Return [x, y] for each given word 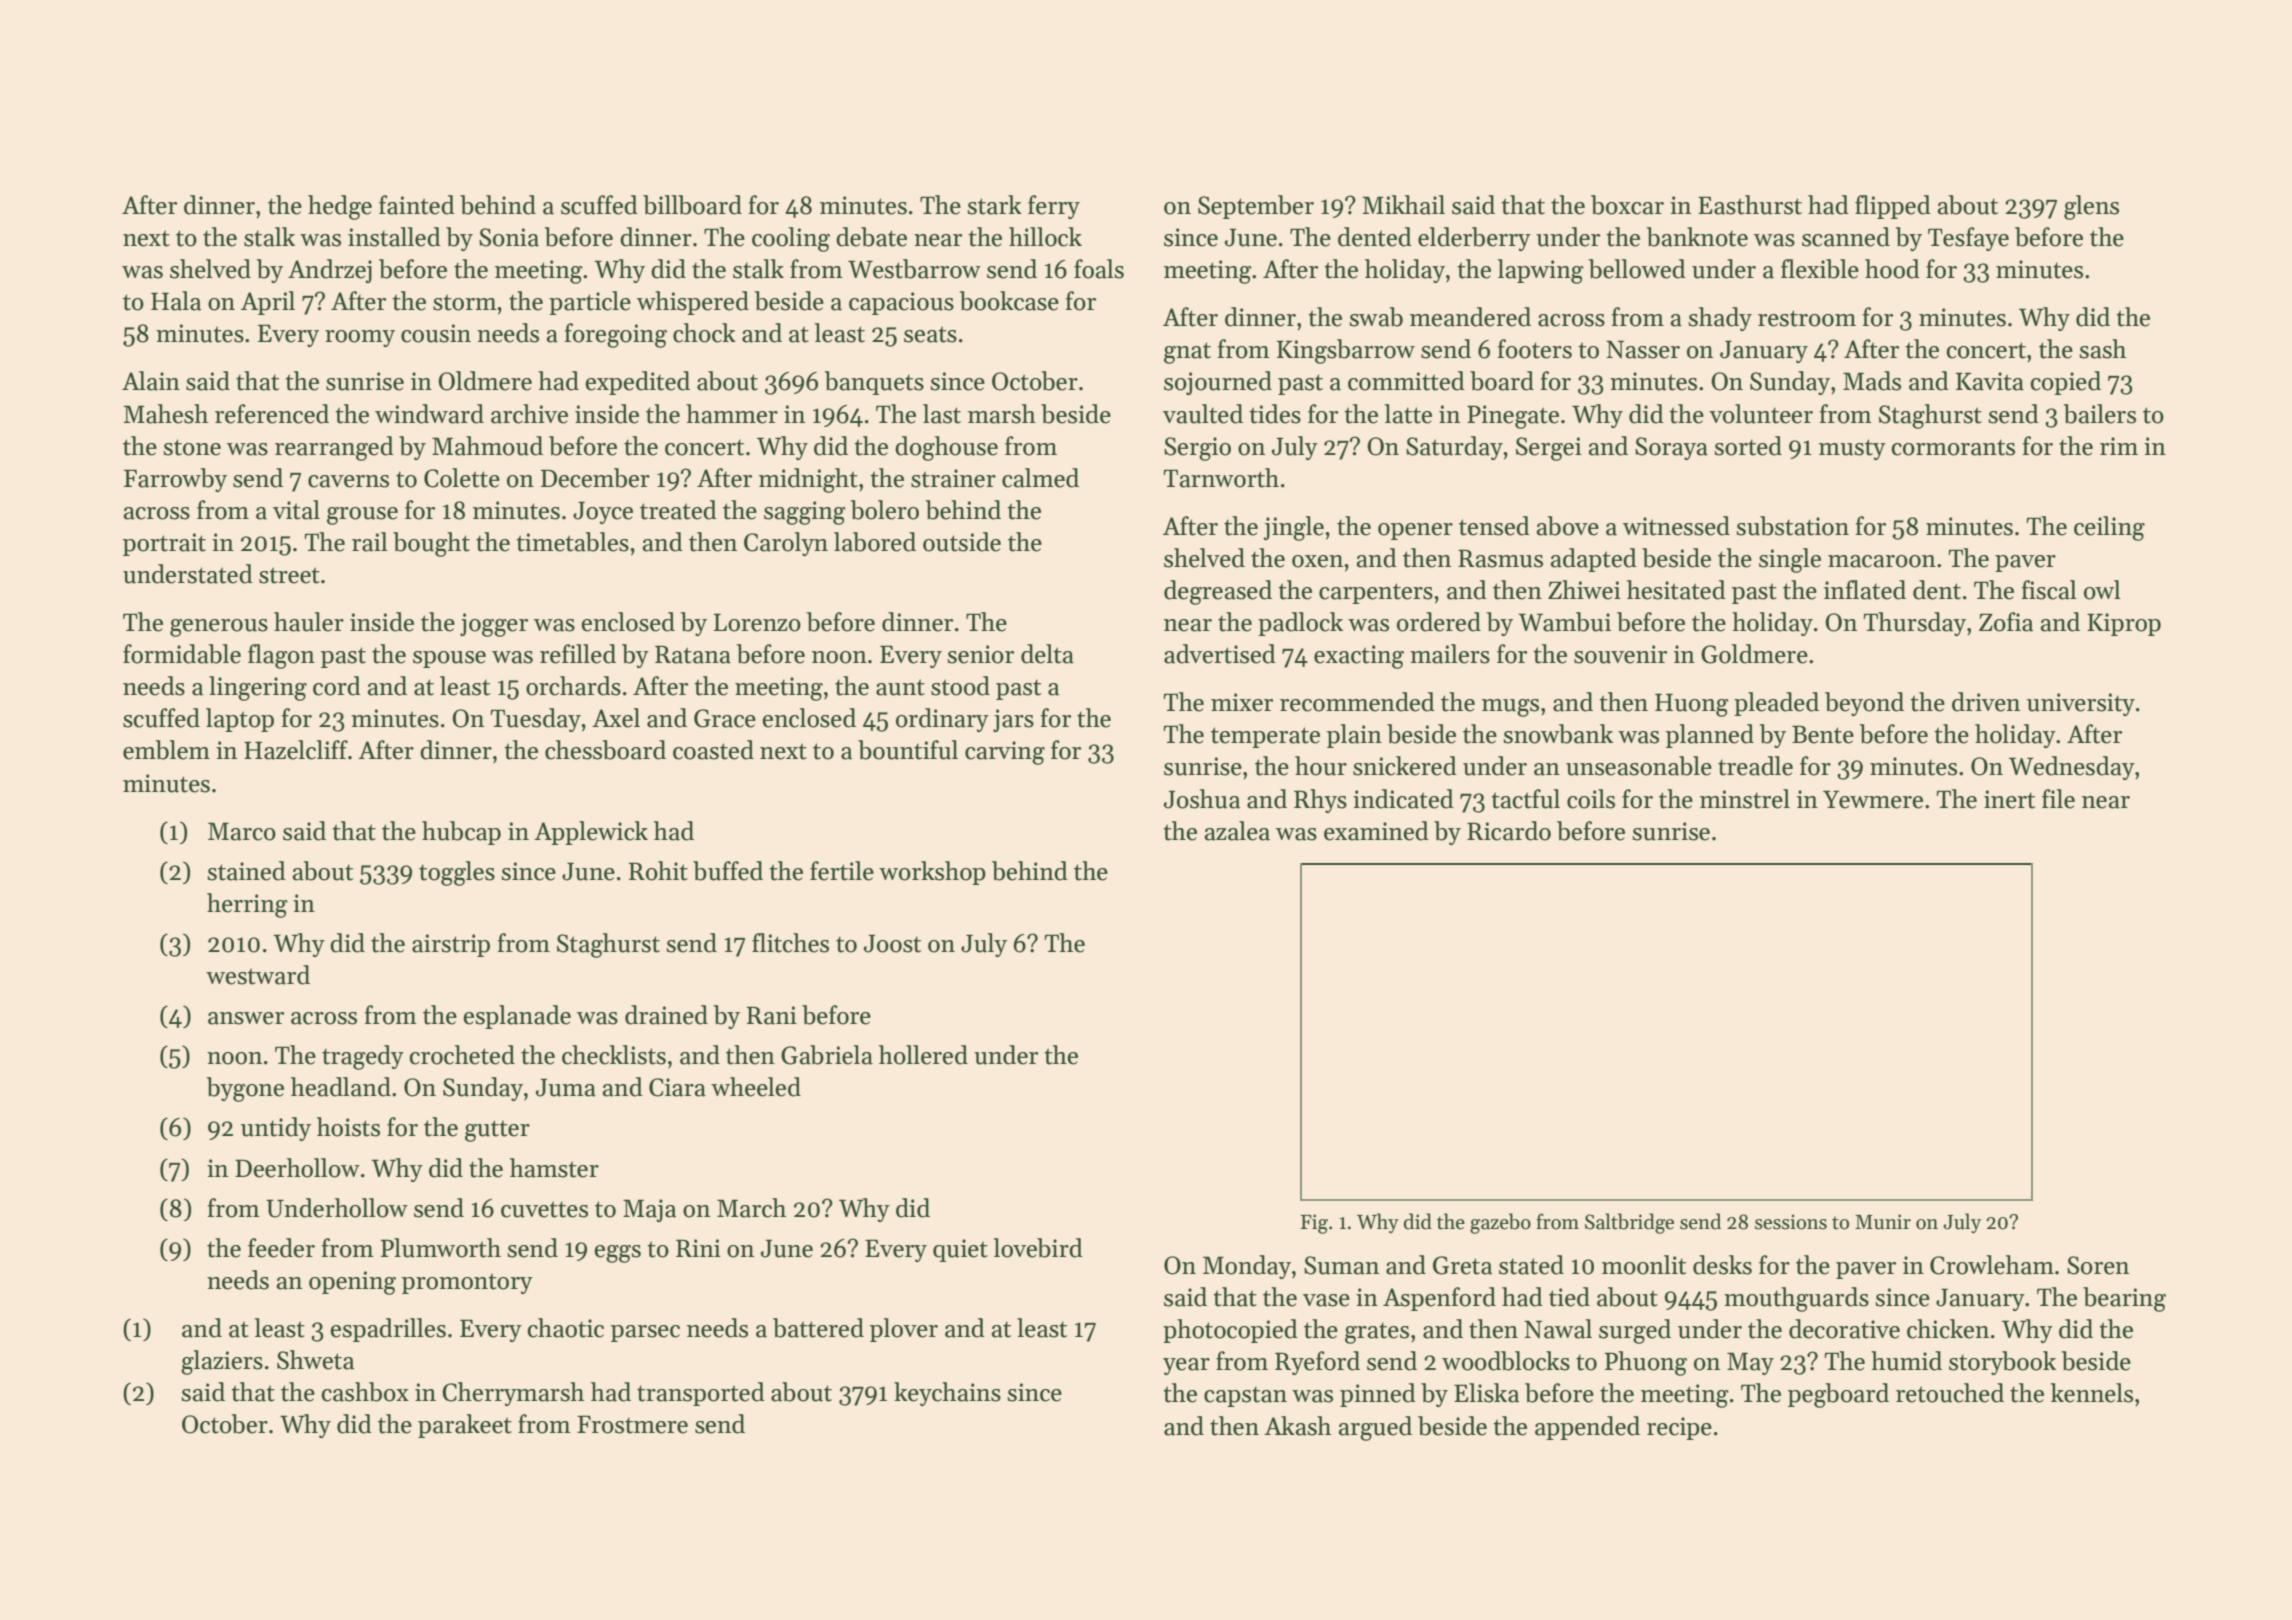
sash [2102, 349]
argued [1375, 1428]
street [289, 575]
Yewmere [1873, 799]
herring [247, 905]
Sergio [1197, 449]
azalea [1237, 831]
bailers [2099, 414]
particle [590, 303]
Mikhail [1403, 205]
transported [701, 1394]
